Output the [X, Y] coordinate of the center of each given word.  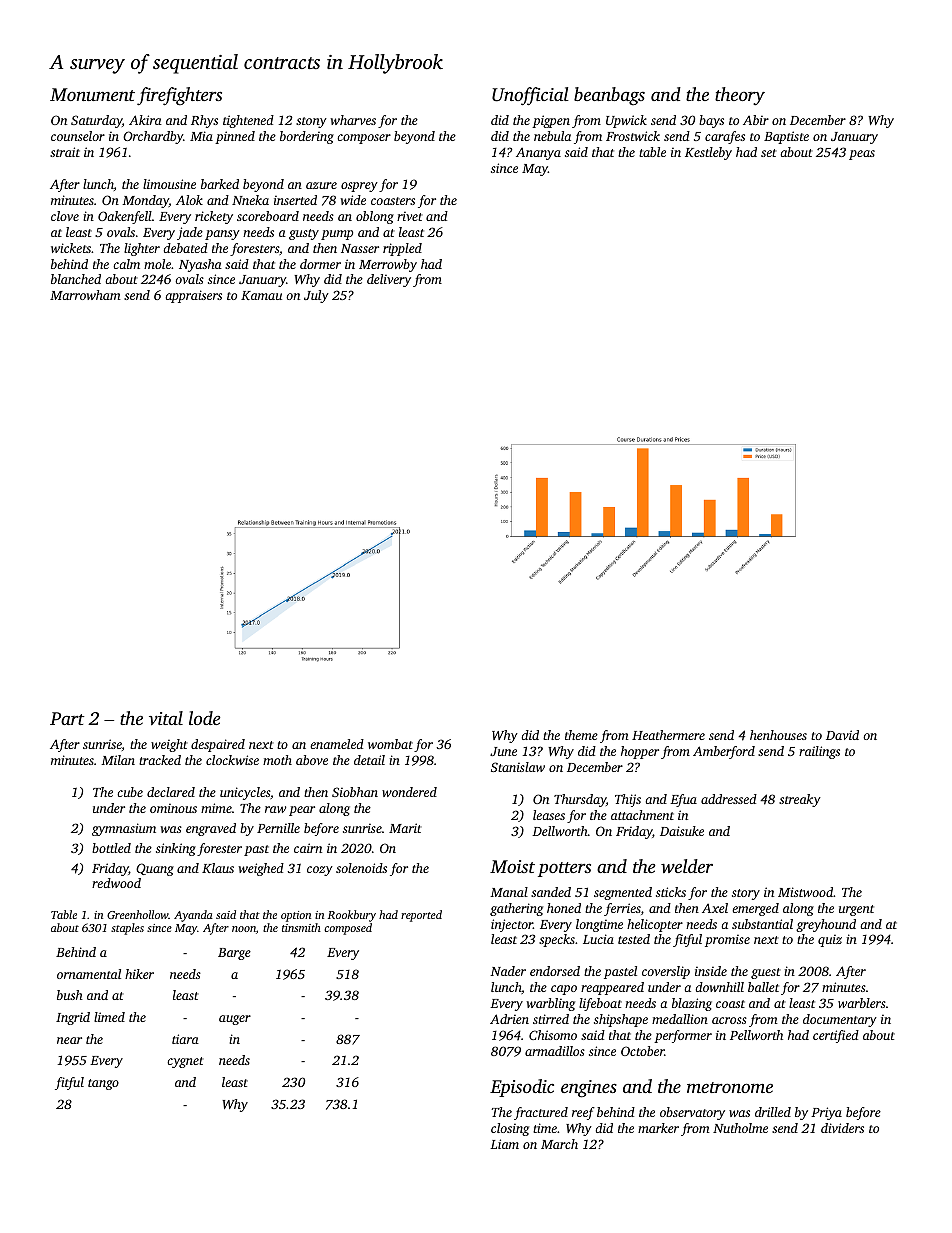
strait [65, 152]
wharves [353, 120]
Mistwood [805, 892]
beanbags [609, 96]
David [842, 735]
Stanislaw [518, 767]
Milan [118, 760]
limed [109, 1017]
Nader [508, 971]
